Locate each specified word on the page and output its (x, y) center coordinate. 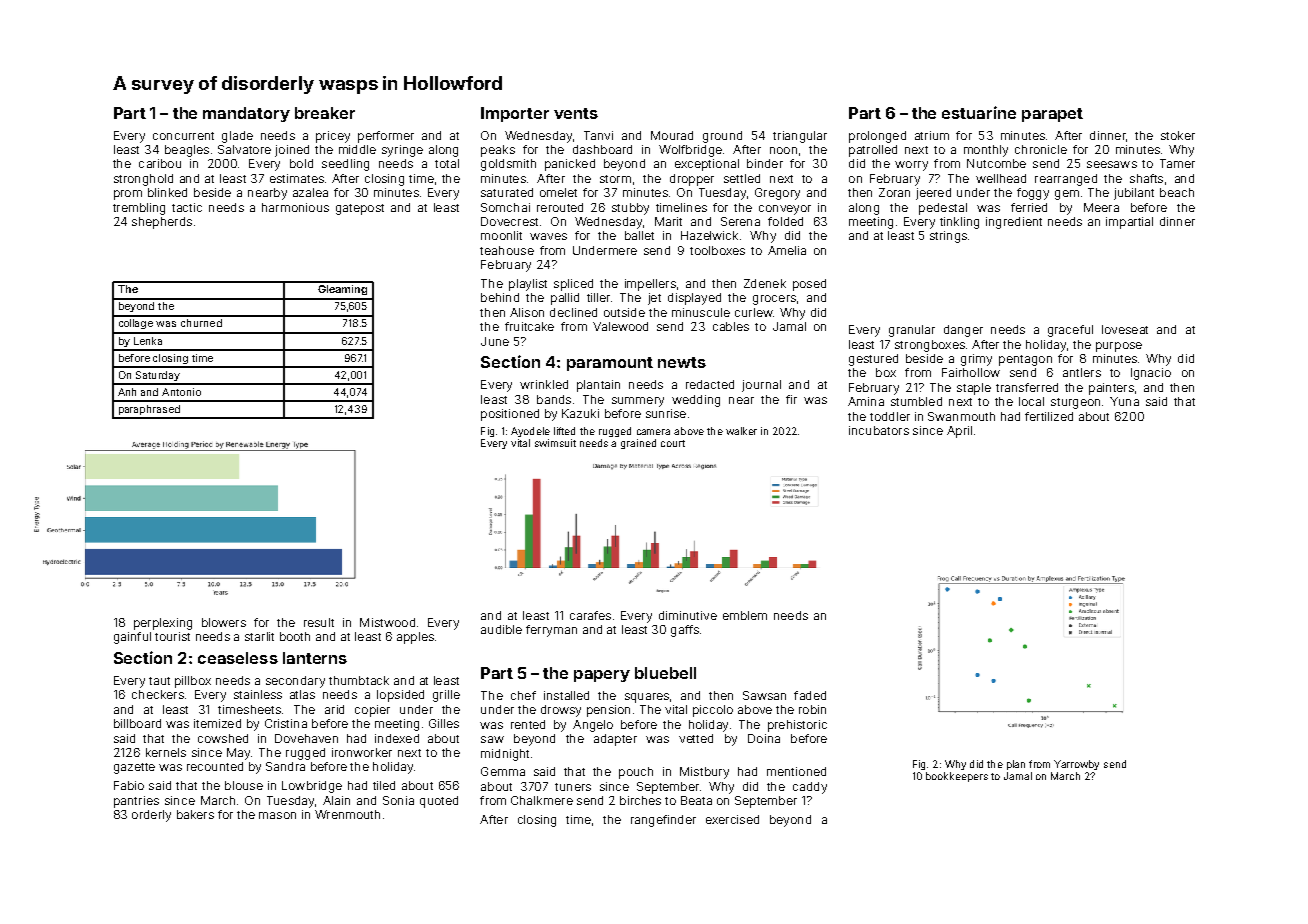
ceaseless (238, 658)
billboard (137, 723)
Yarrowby (1076, 765)
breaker (325, 113)
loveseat (1125, 329)
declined (573, 312)
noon (783, 150)
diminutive (688, 615)
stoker (1178, 135)
